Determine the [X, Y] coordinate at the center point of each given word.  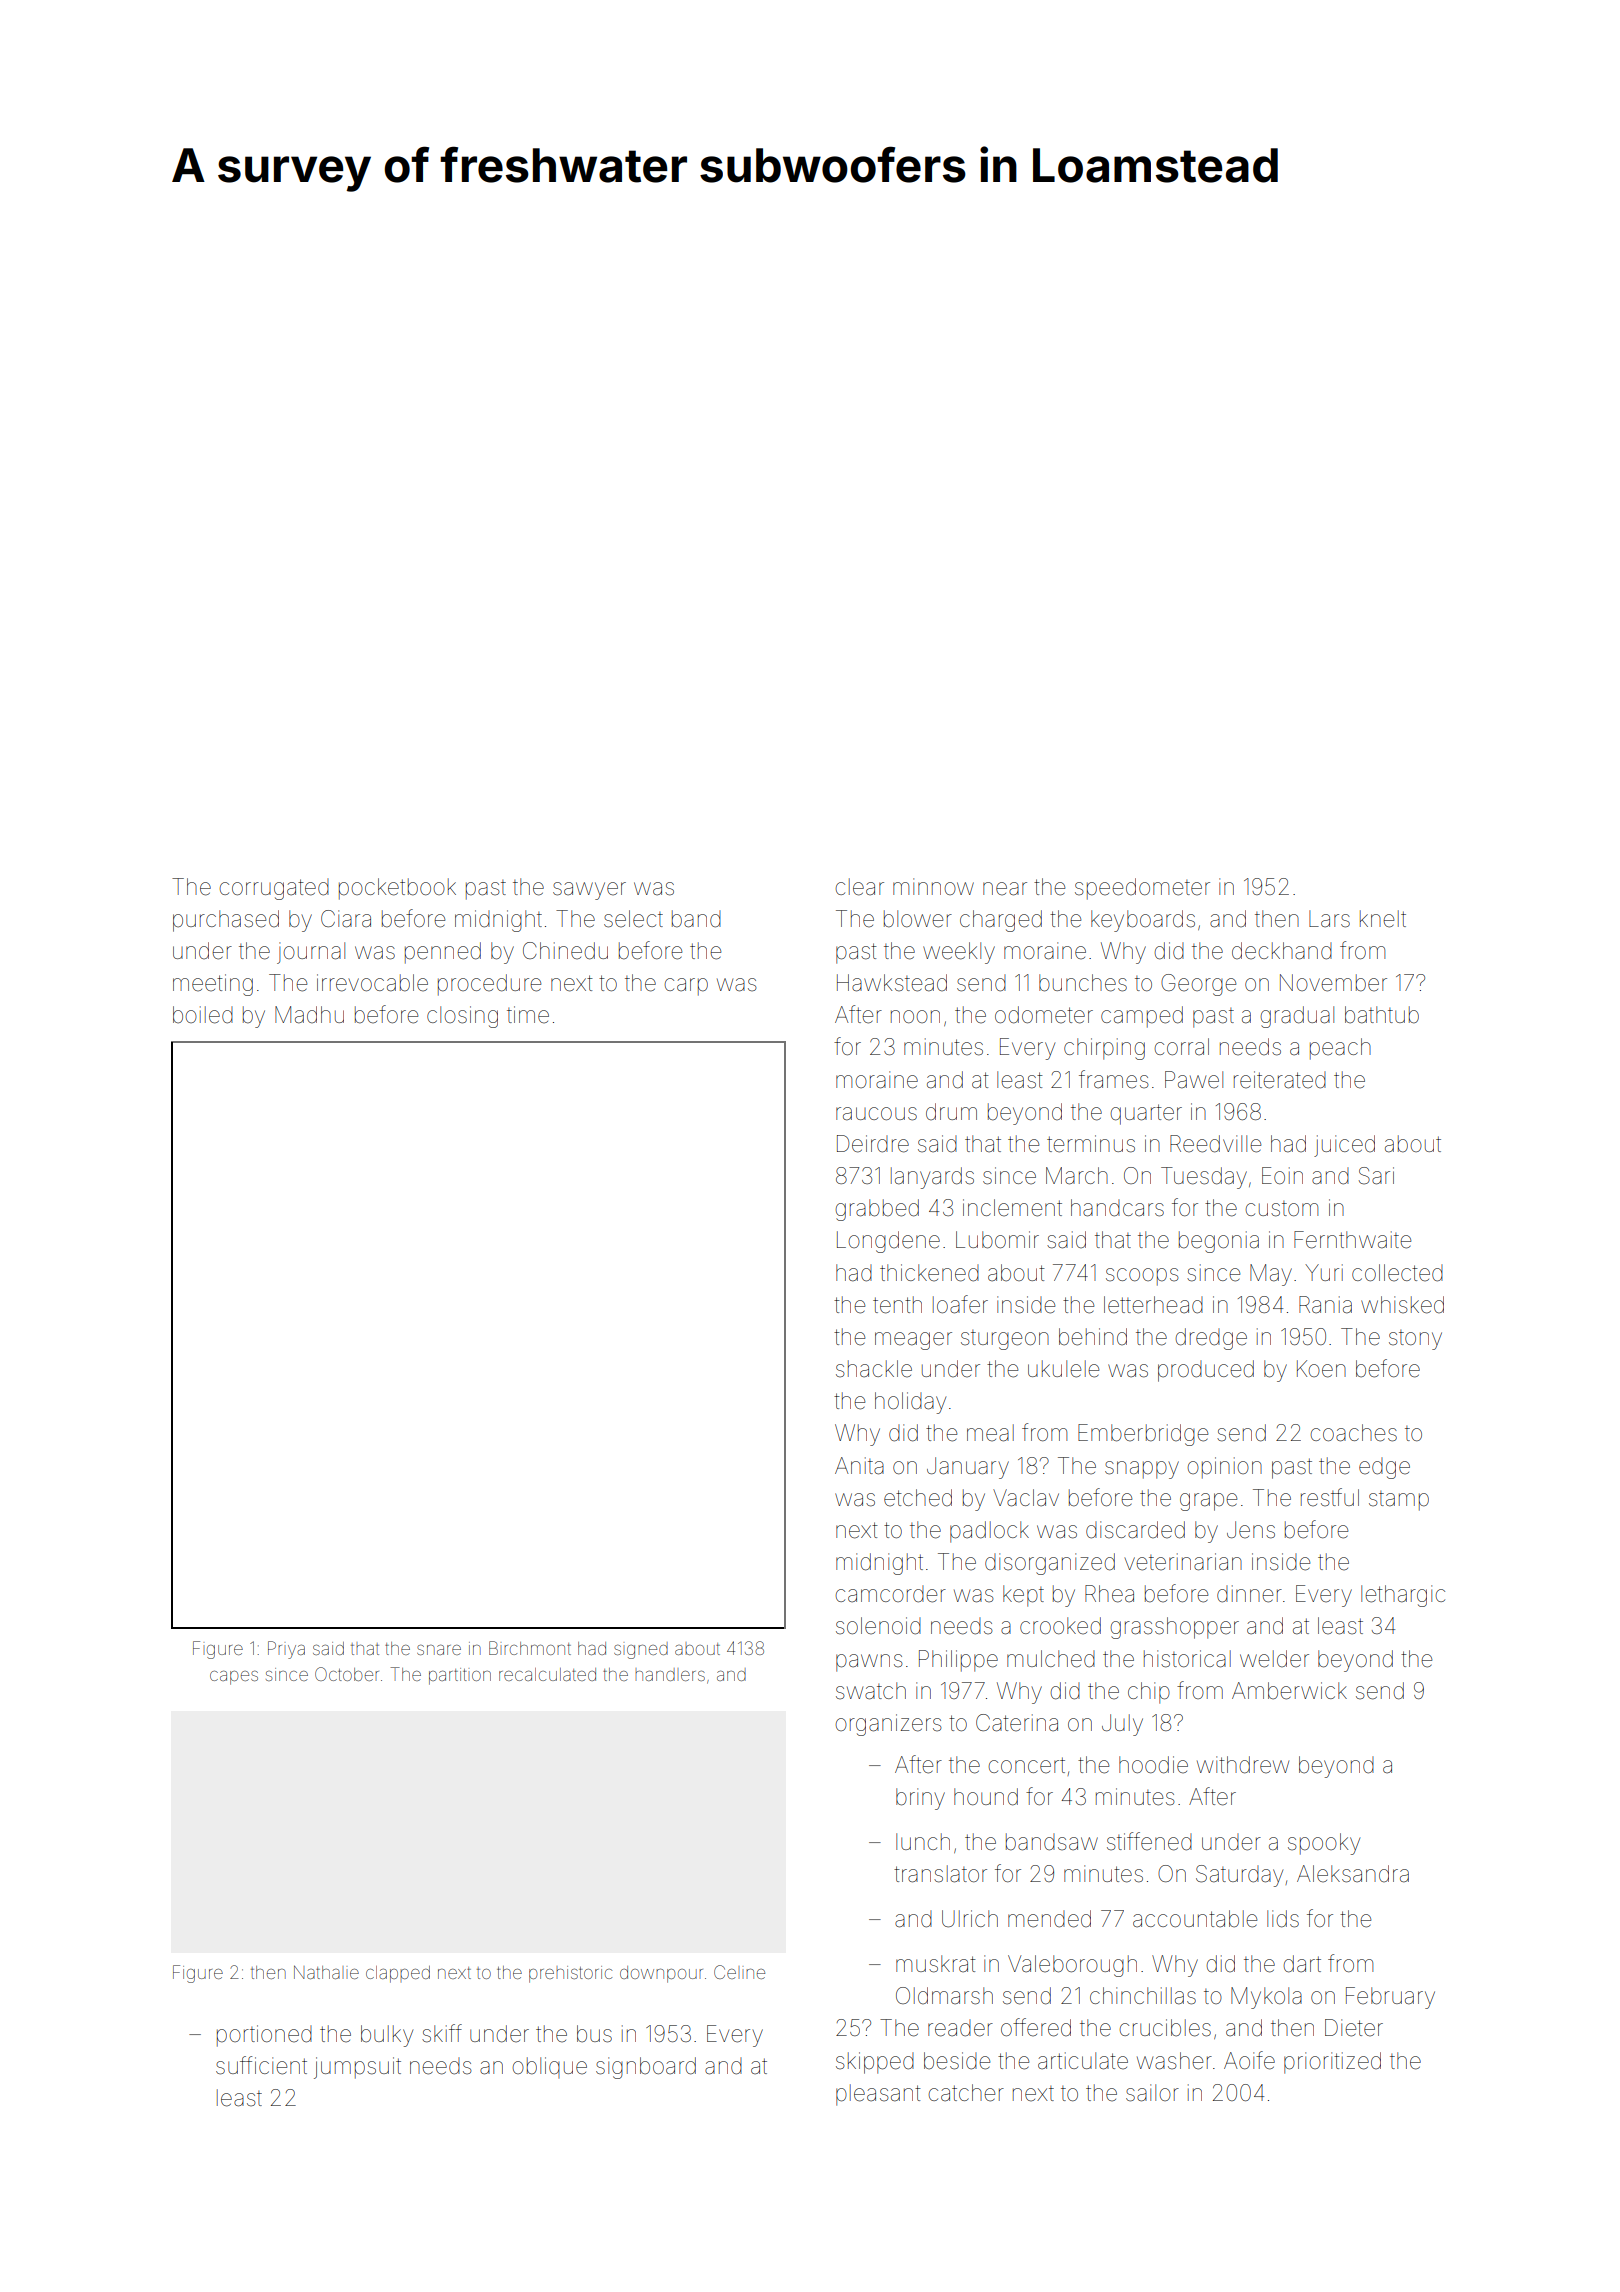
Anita [859, 1466]
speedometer [1142, 889]
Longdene [888, 1242]
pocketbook [397, 889]
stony [1415, 1340]
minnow [933, 886]
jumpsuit [357, 2068]
